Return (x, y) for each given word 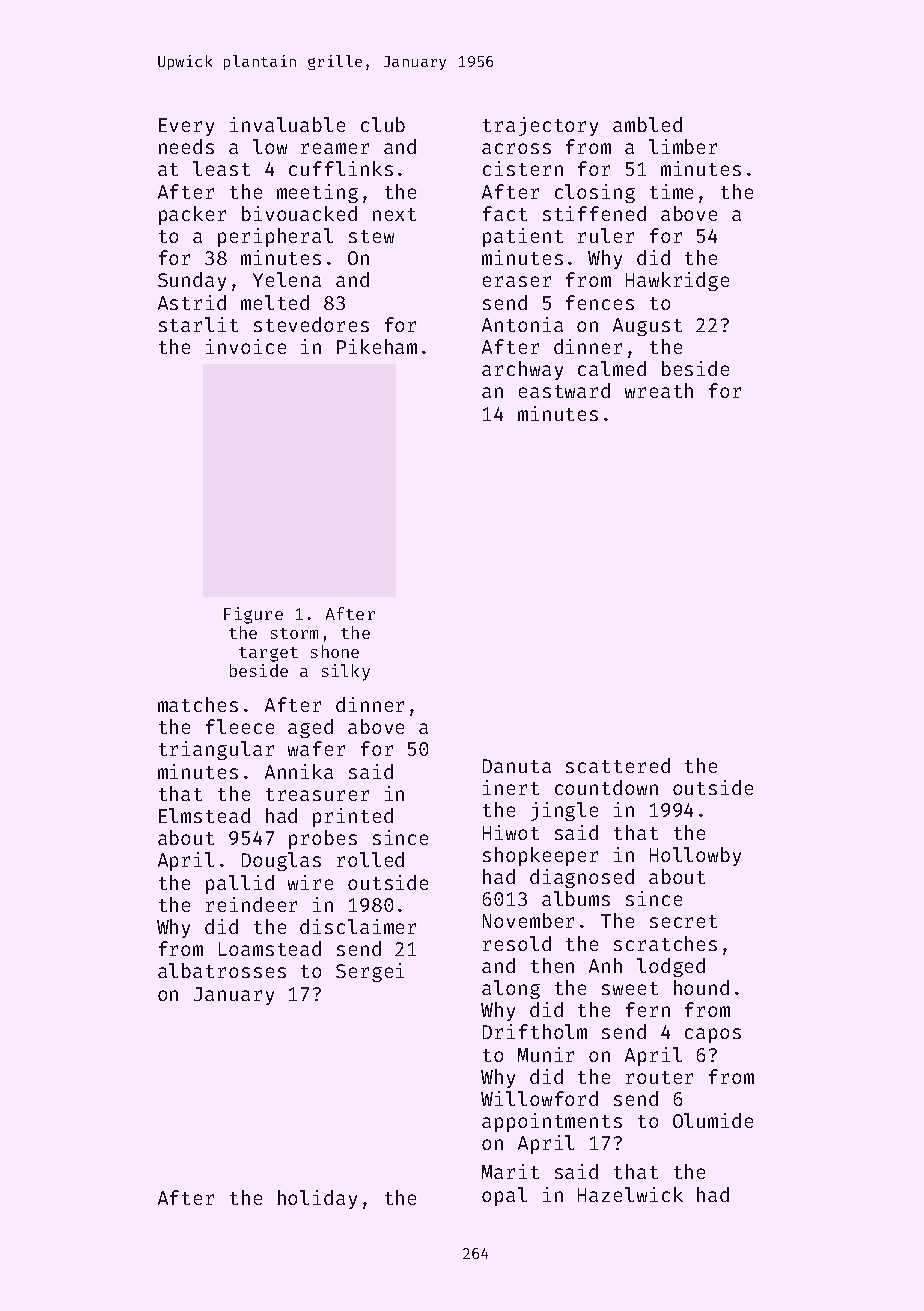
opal (504, 1196)
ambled (647, 124)
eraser (517, 281)
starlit (198, 324)
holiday (317, 1199)
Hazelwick (630, 1194)
